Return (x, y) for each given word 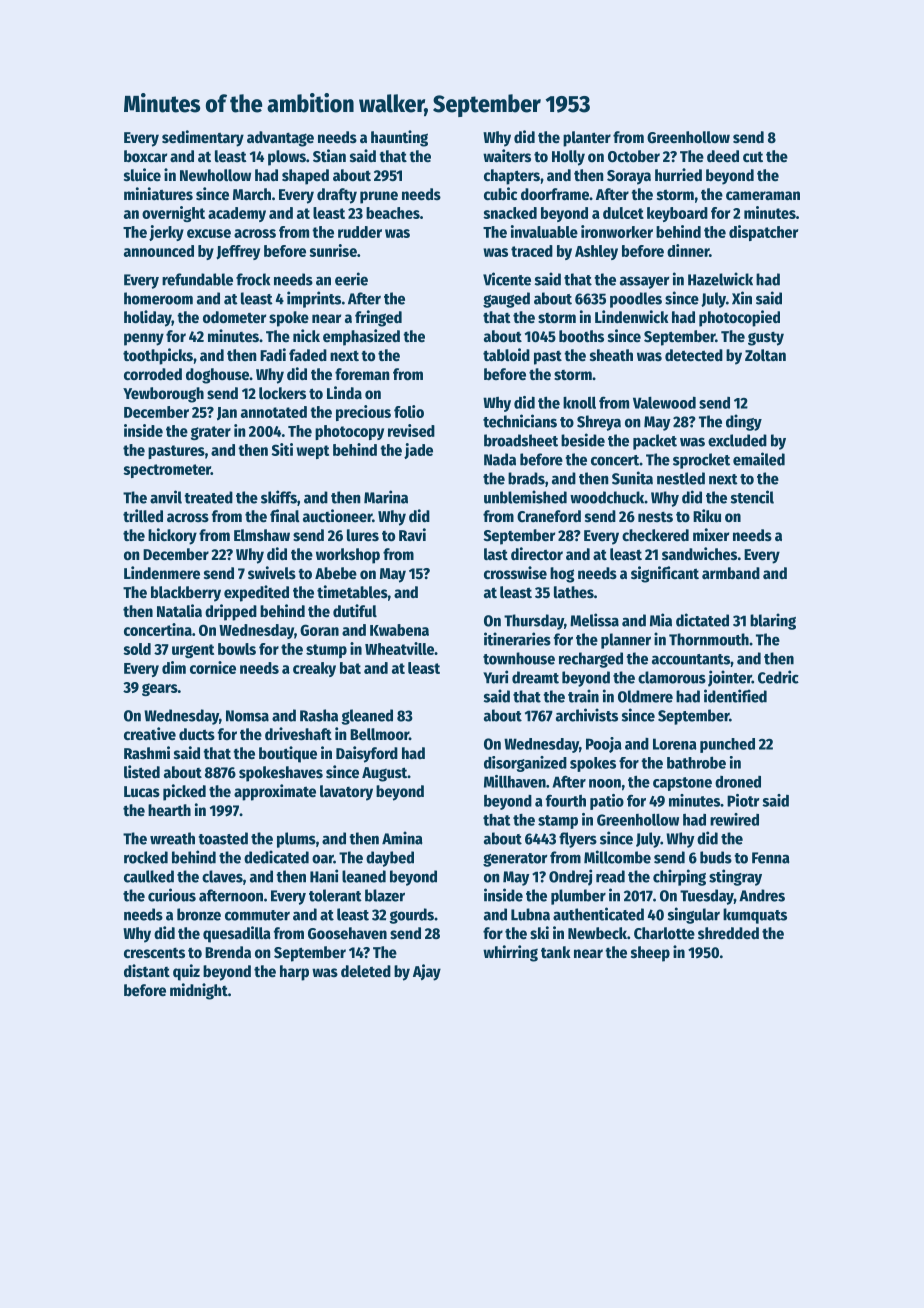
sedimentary (203, 138)
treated (208, 497)
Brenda (228, 952)
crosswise (515, 573)
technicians (520, 421)
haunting (399, 138)
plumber (578, 897)
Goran (319, 630)
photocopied (739, 318)
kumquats (755, 916)
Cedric (778, 677)
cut (753, 156)
